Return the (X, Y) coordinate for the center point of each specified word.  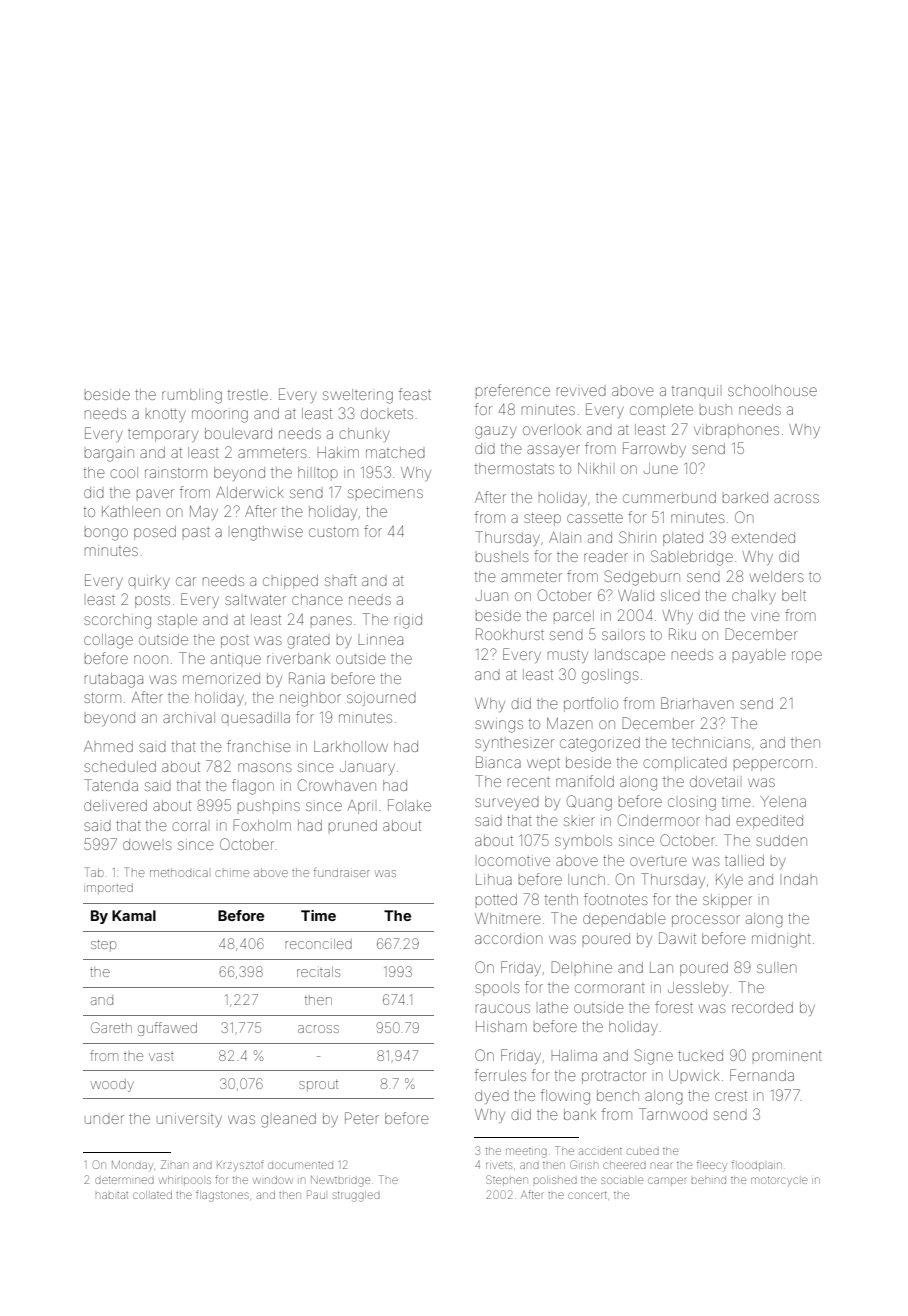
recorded (762, 1007)
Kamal (134, 915)
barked (745, 497)
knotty (166, 415)
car (186, 581)
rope (807, 657)
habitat (112, 1195)
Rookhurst (510, 634)
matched (395, 452)
